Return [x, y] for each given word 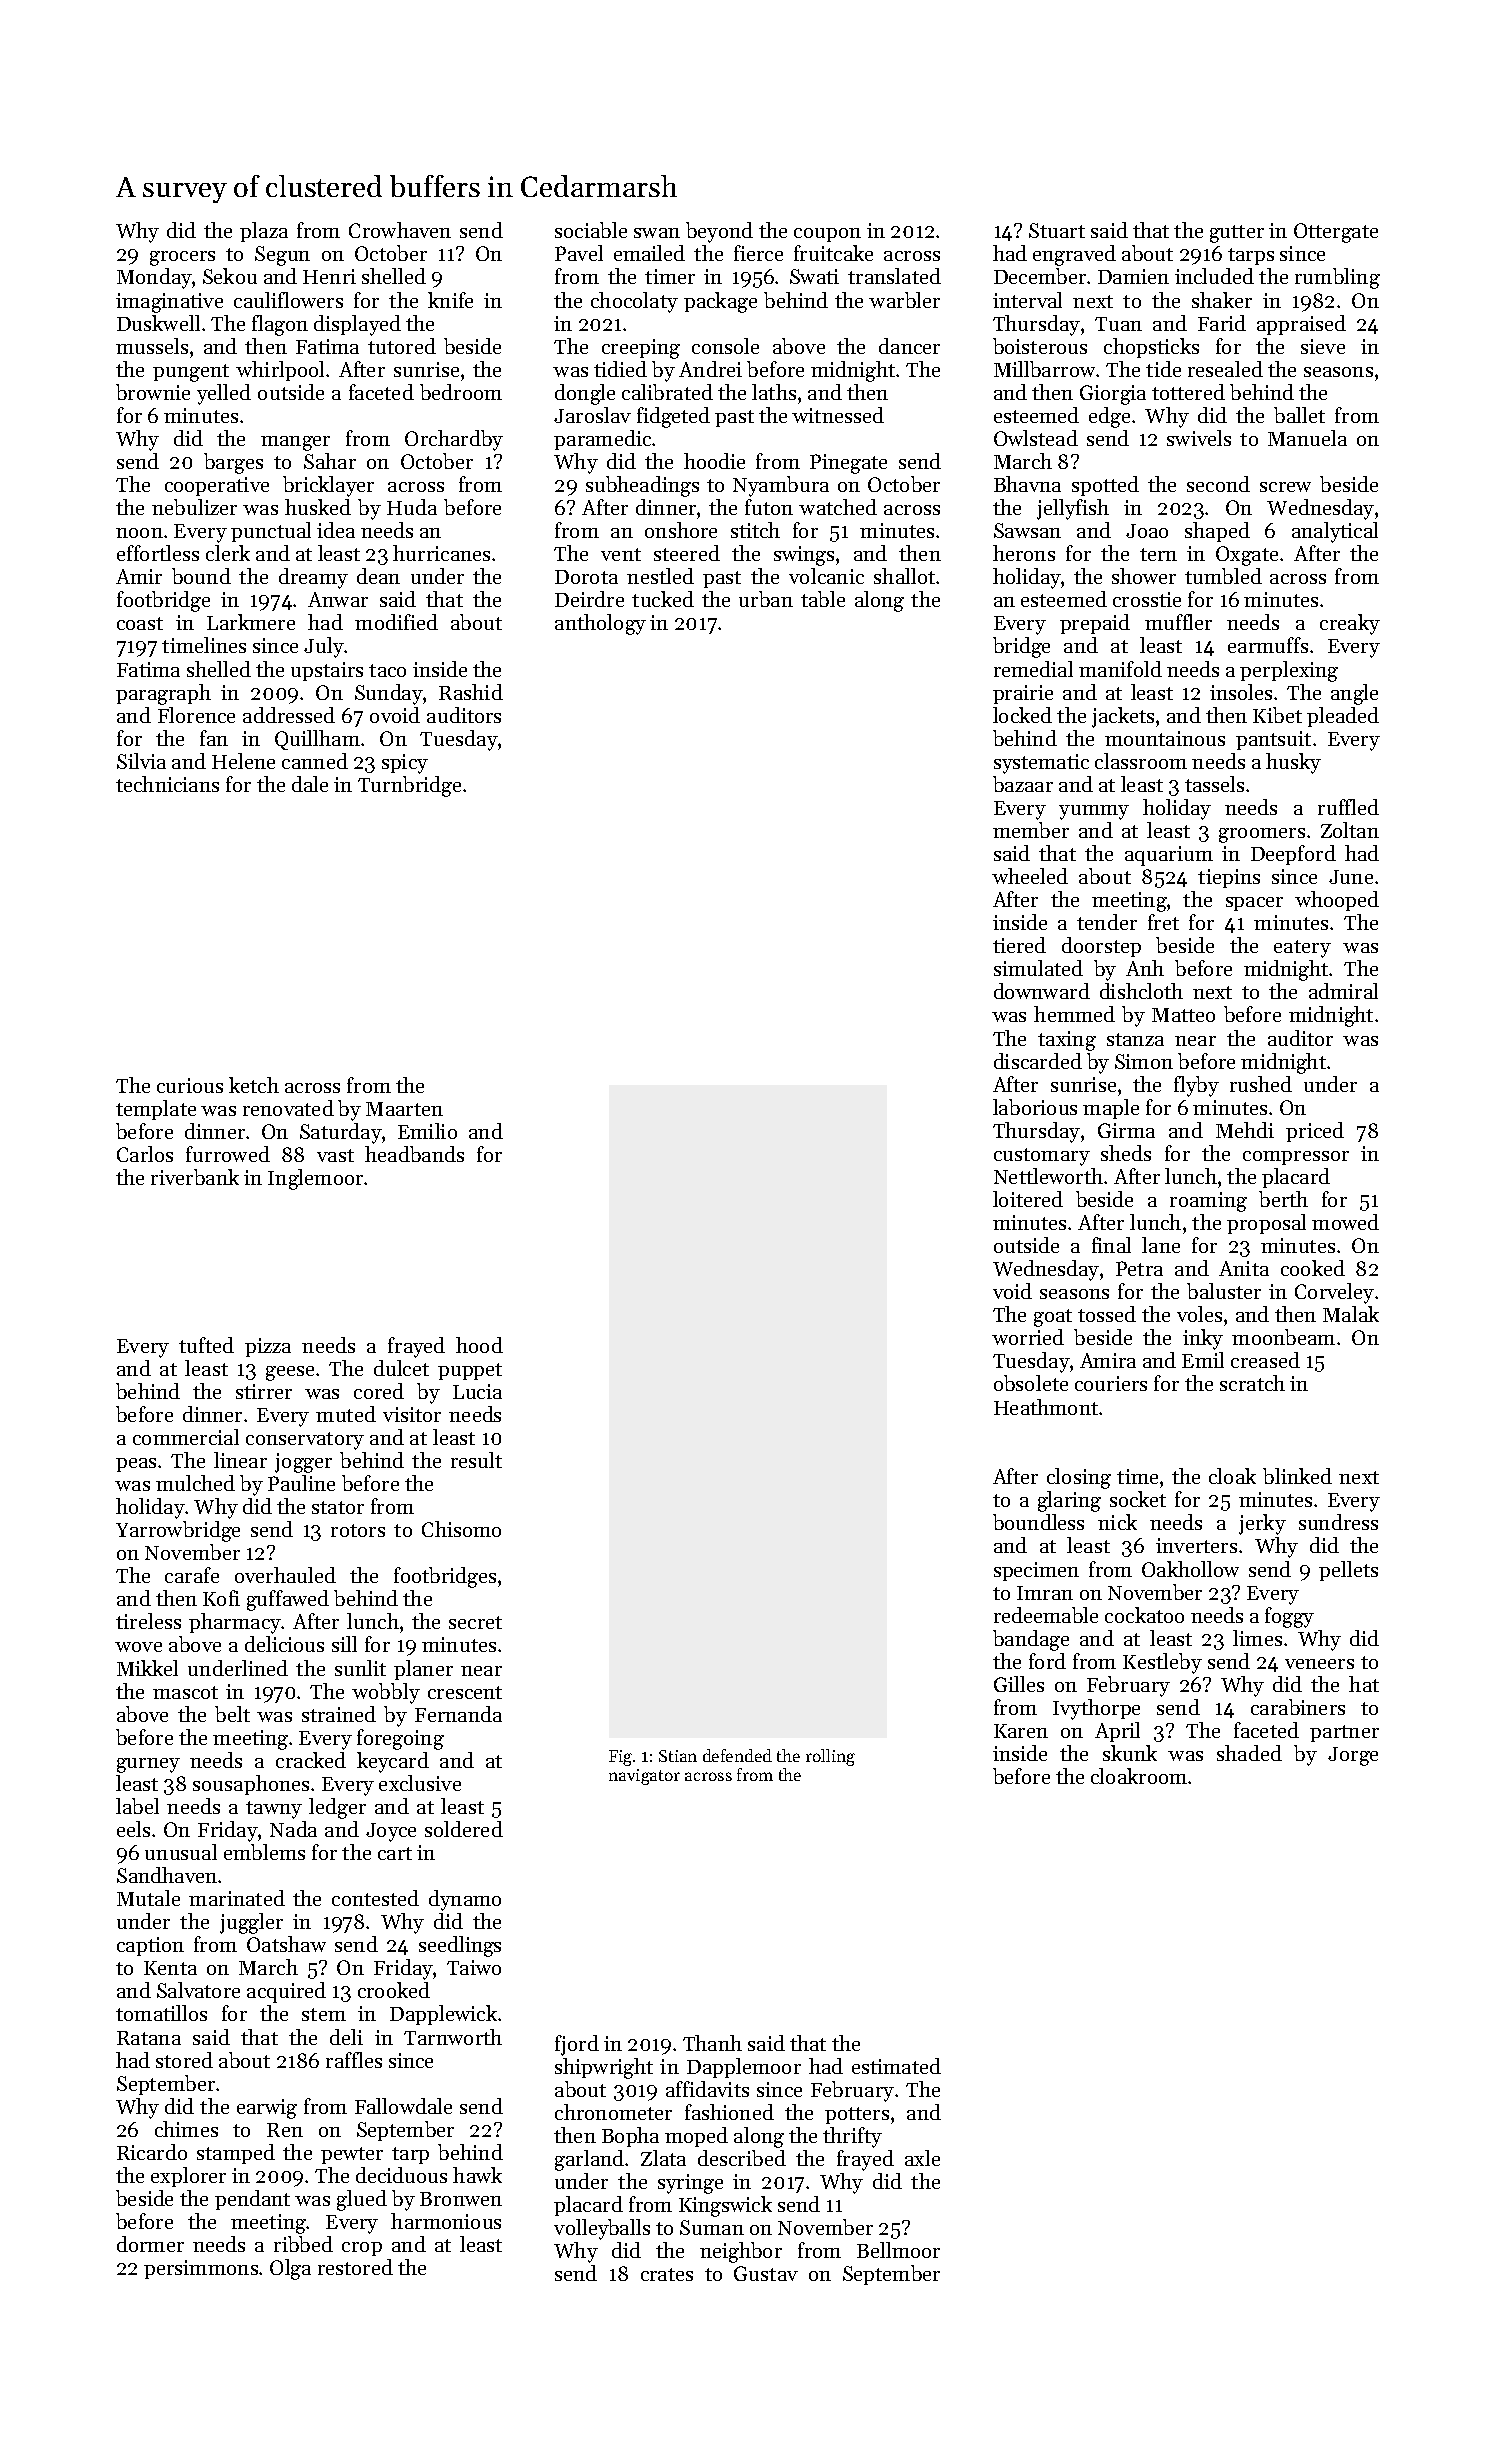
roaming [1208, 1202]
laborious [1035, 1107]
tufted [206, 1345]
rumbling [1337, 278]
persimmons [201, 2269]
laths [774, 392]
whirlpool [280, 371]
